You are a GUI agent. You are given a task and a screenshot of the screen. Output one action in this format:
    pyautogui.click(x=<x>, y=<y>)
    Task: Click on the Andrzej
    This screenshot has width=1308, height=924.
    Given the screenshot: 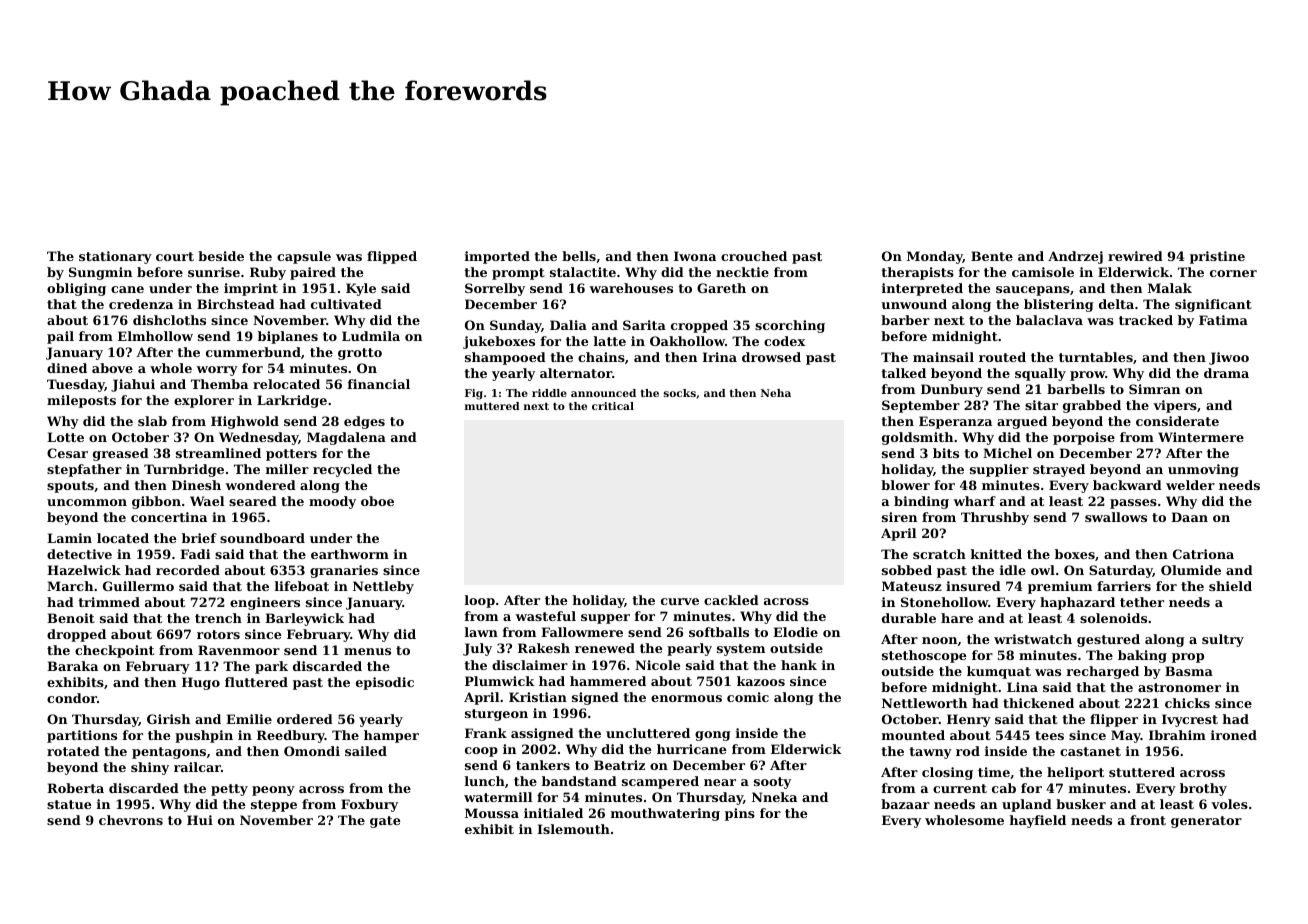 What is the action you would take?
    pyautogui.click(x=1075, y=257)
